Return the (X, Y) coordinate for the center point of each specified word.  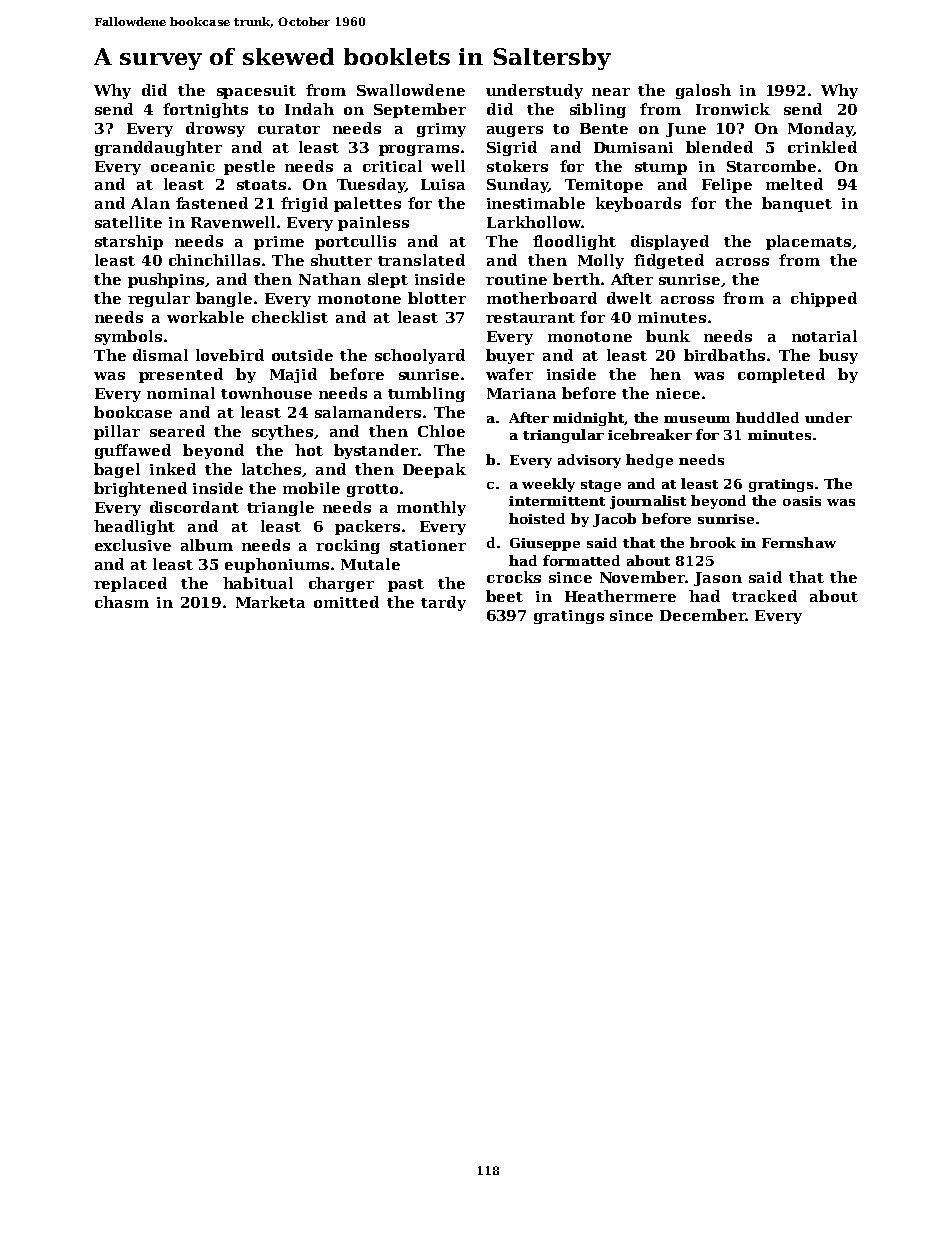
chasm (122, 602)
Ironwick (733, 109)
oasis (802, 501)
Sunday (517, 185)
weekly (548, 485)
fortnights (205, 110)
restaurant (530, 318)
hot (309, 450)
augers (515, 131)
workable (205, 317)
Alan (150, 203)
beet (504, 596)
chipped (824, 299)
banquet (797, 204)
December (703, 615)
